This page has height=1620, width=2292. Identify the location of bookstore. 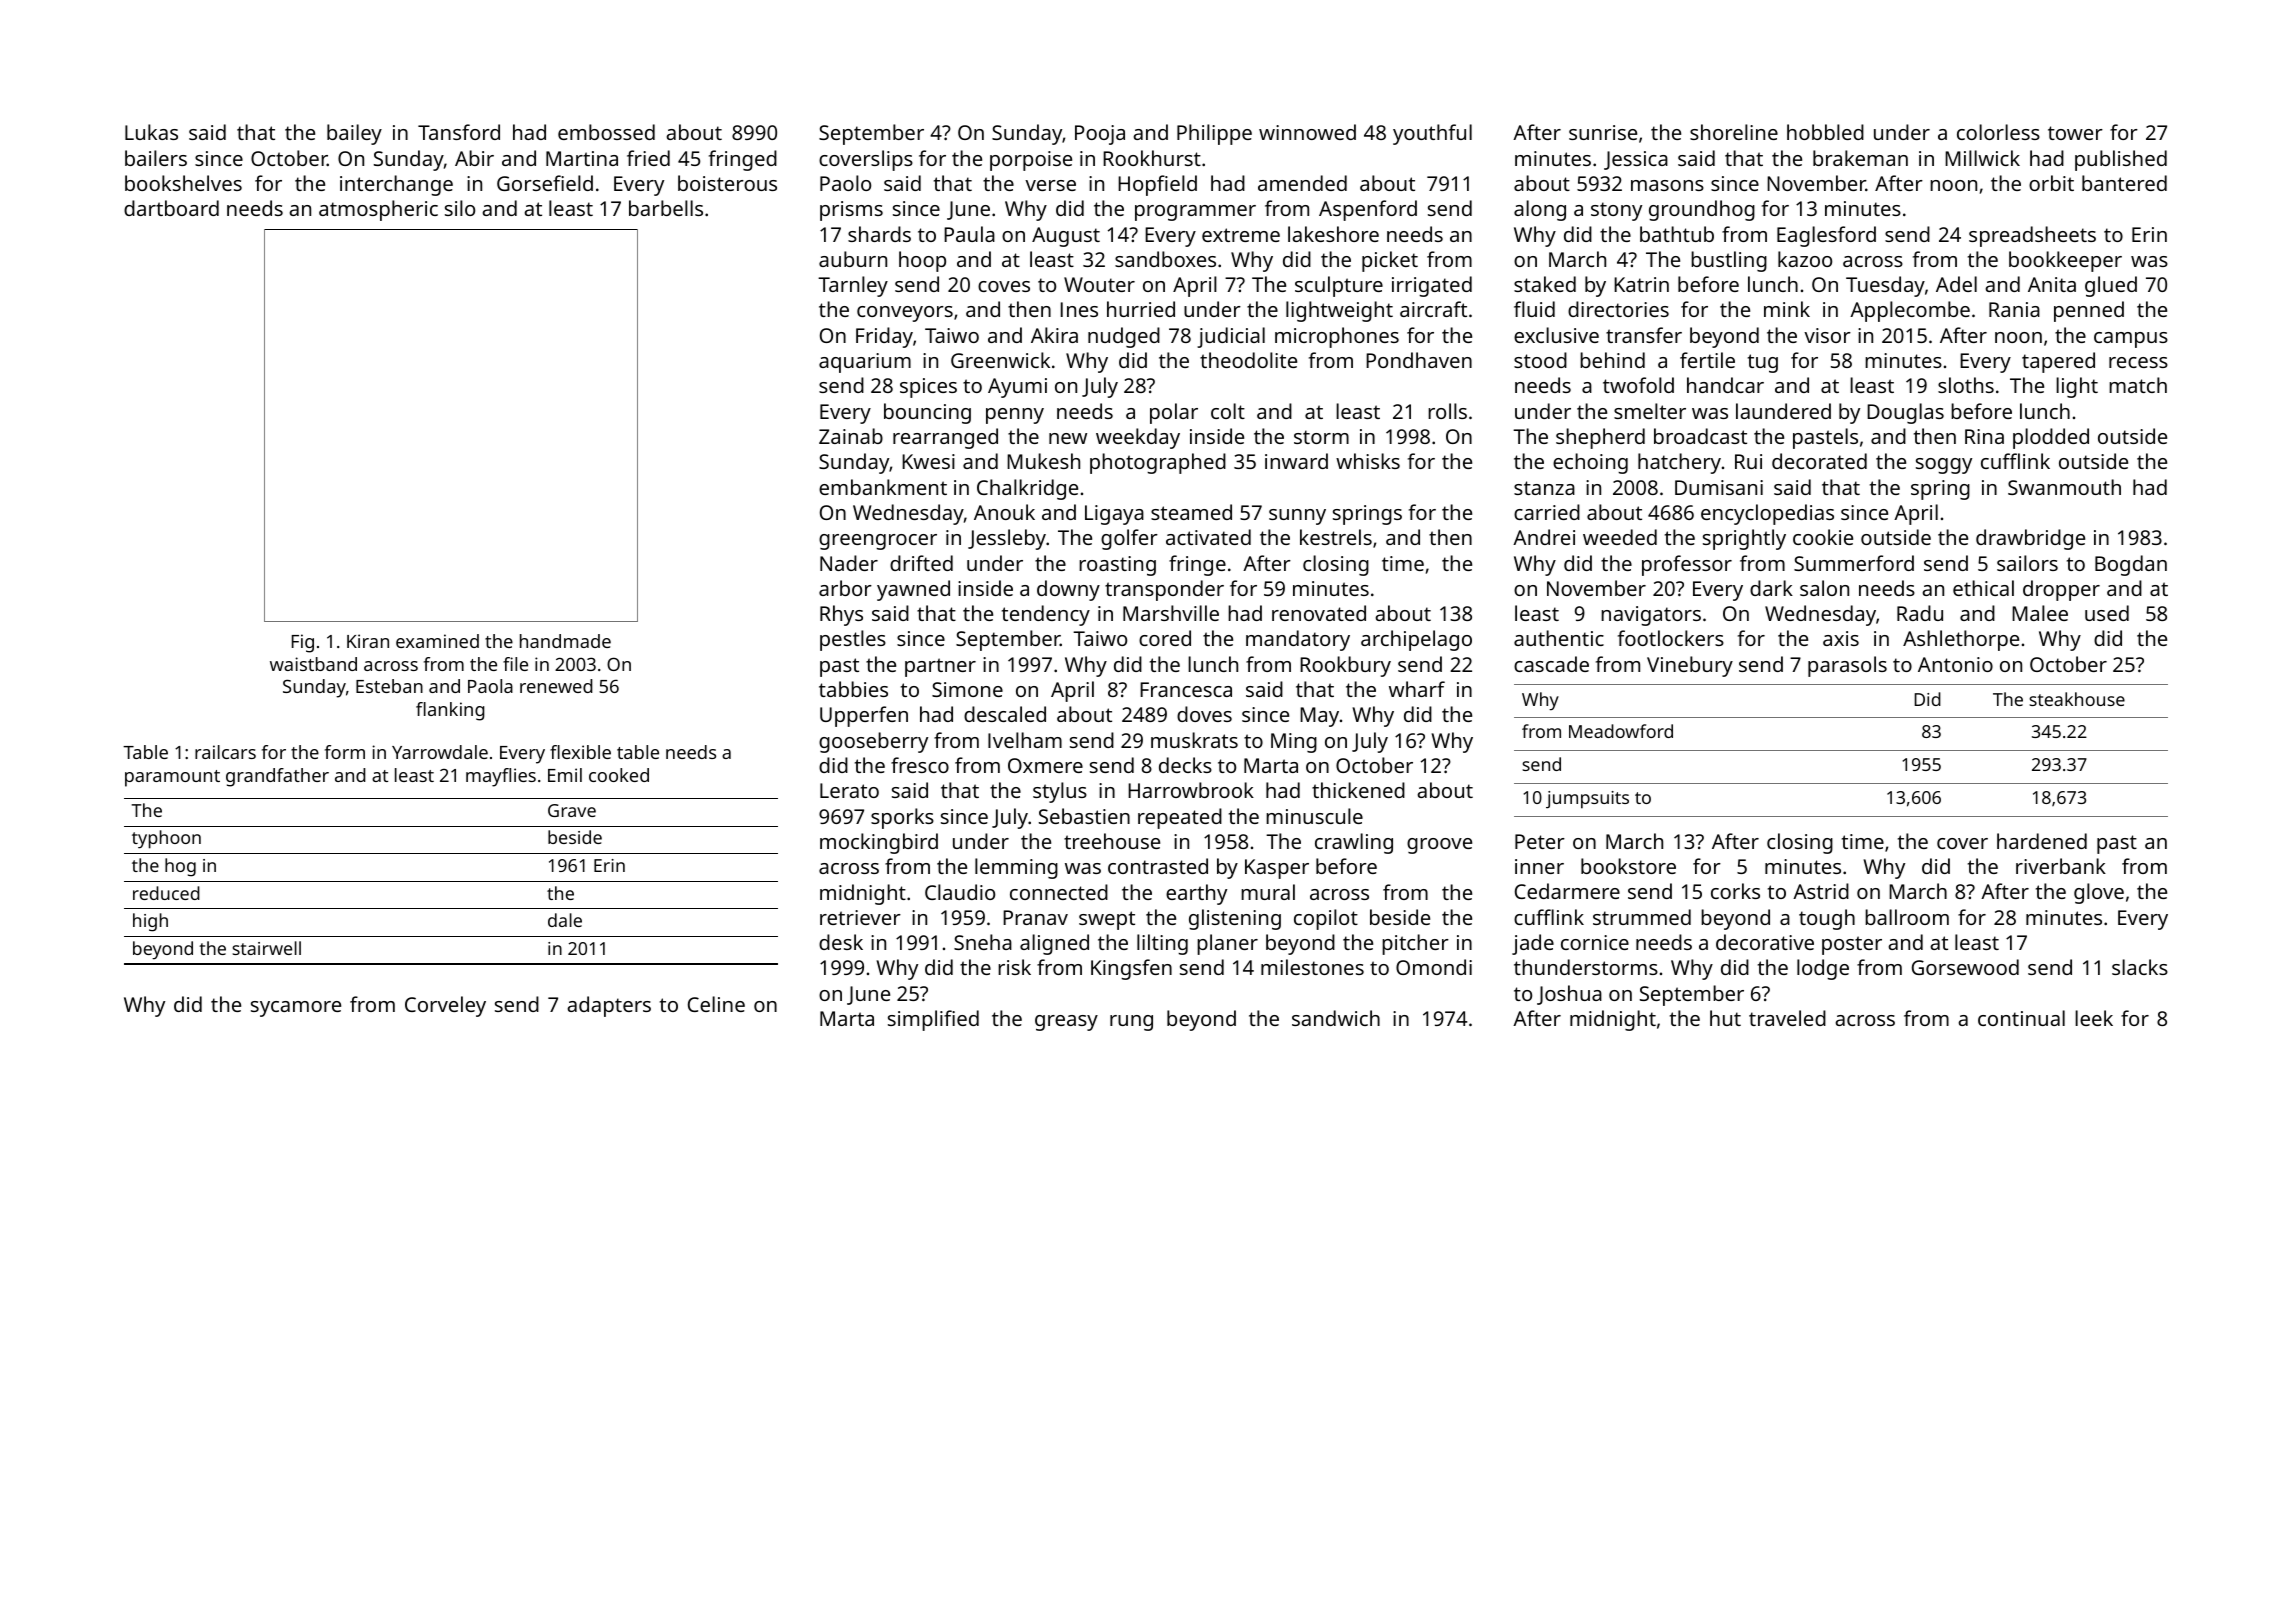
(1628, 866).
